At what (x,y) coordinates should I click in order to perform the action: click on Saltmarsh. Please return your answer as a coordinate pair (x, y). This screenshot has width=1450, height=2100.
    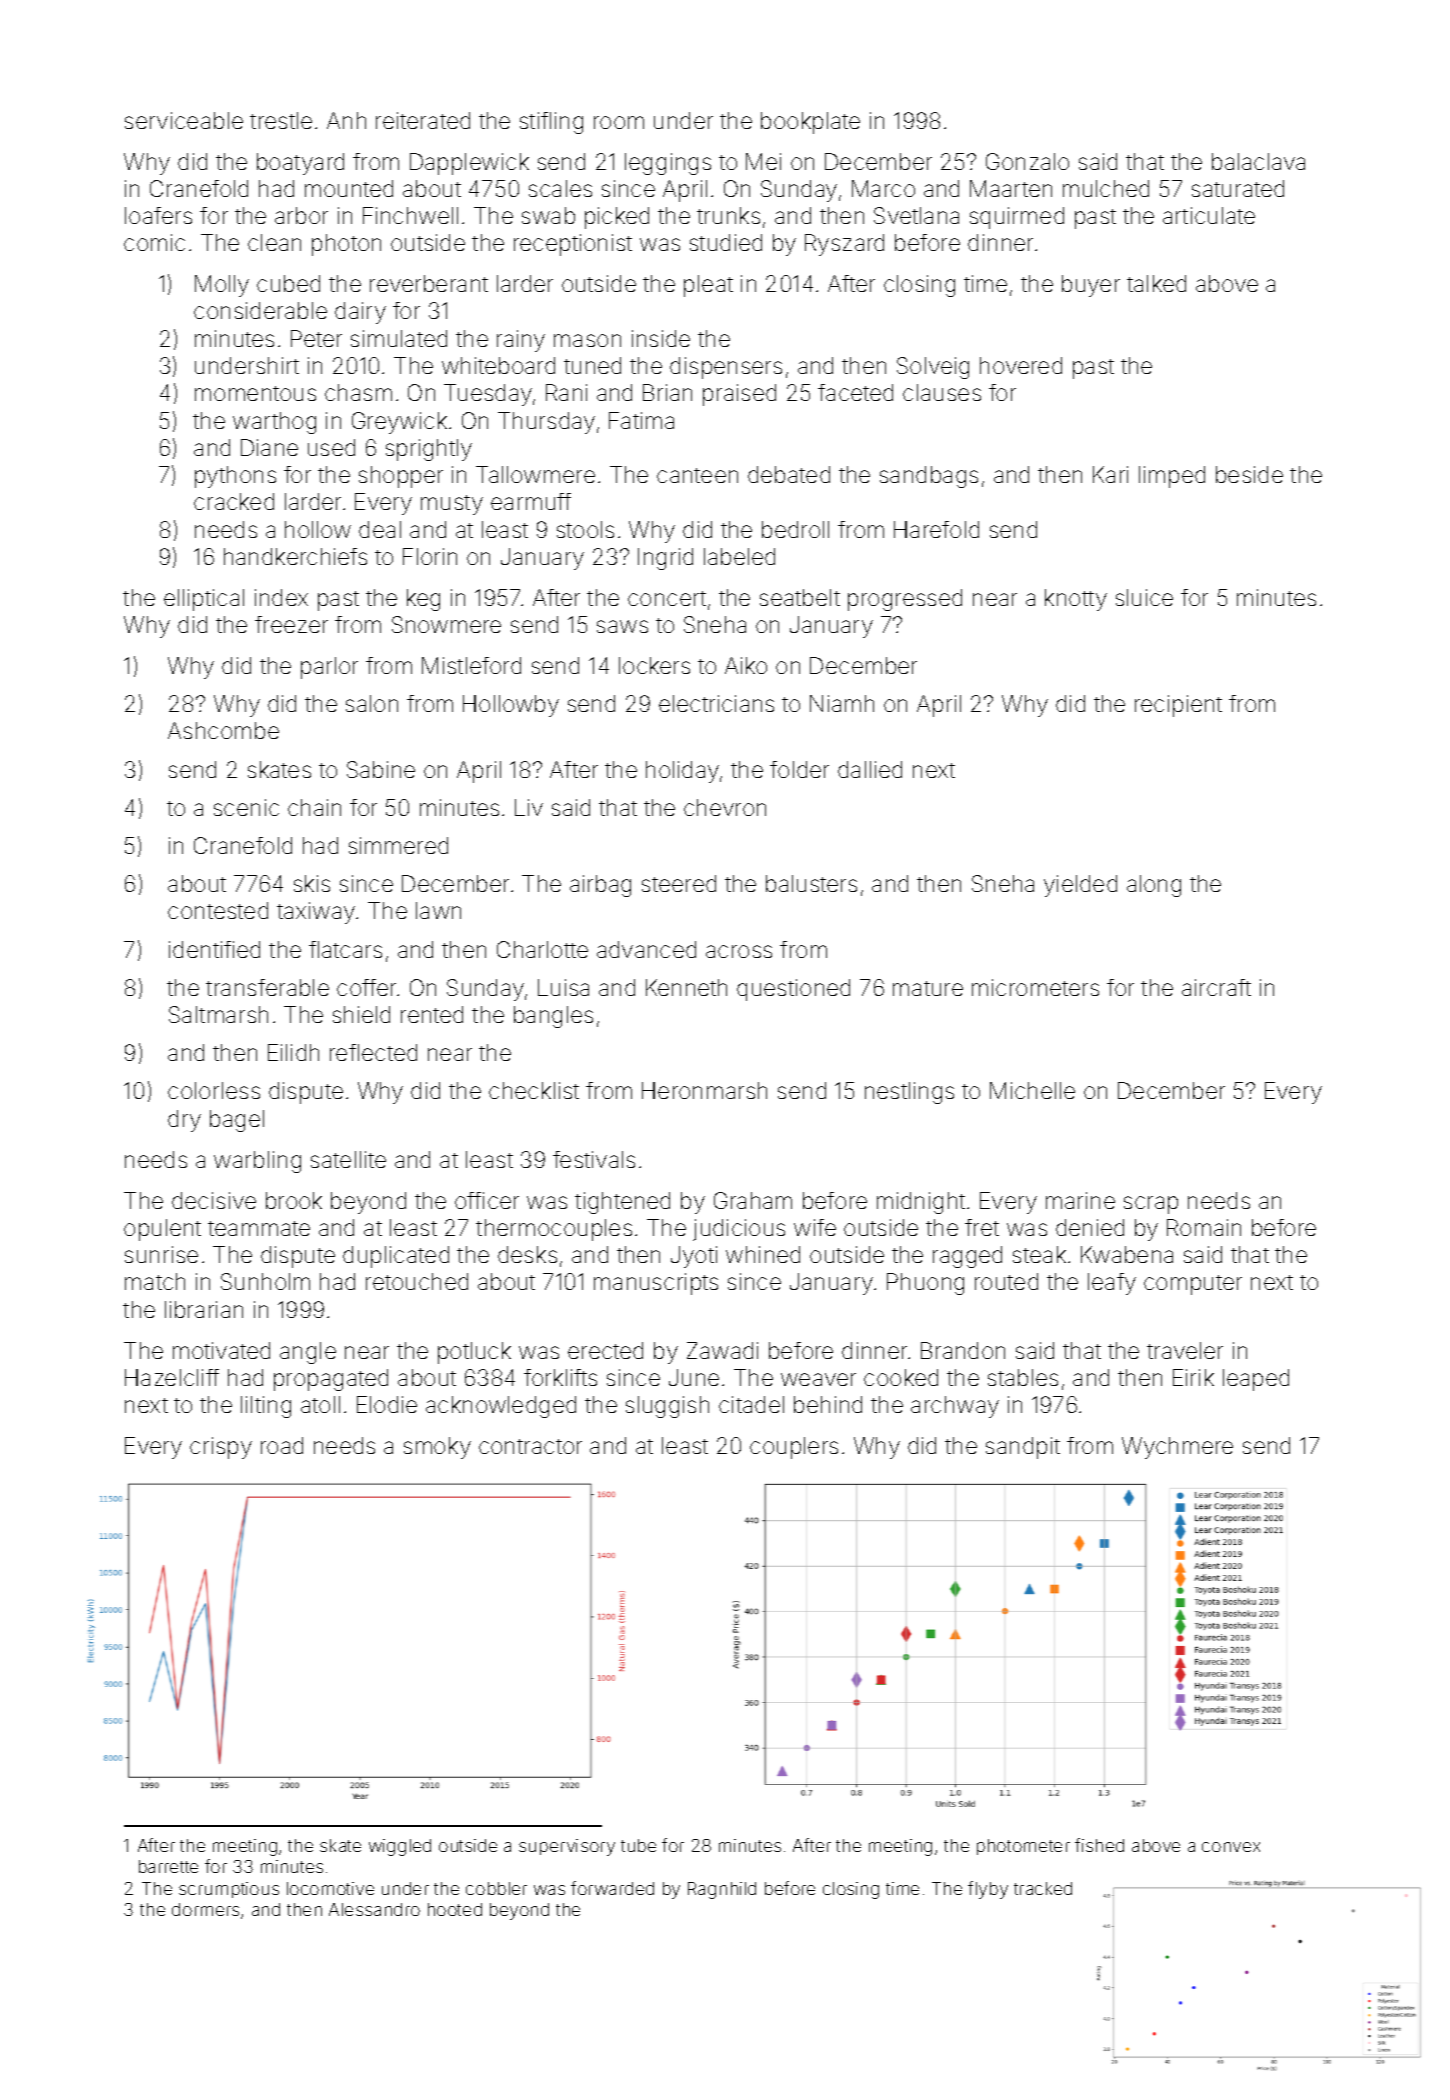
    Looking at the image, I should click on (218, 1014).
